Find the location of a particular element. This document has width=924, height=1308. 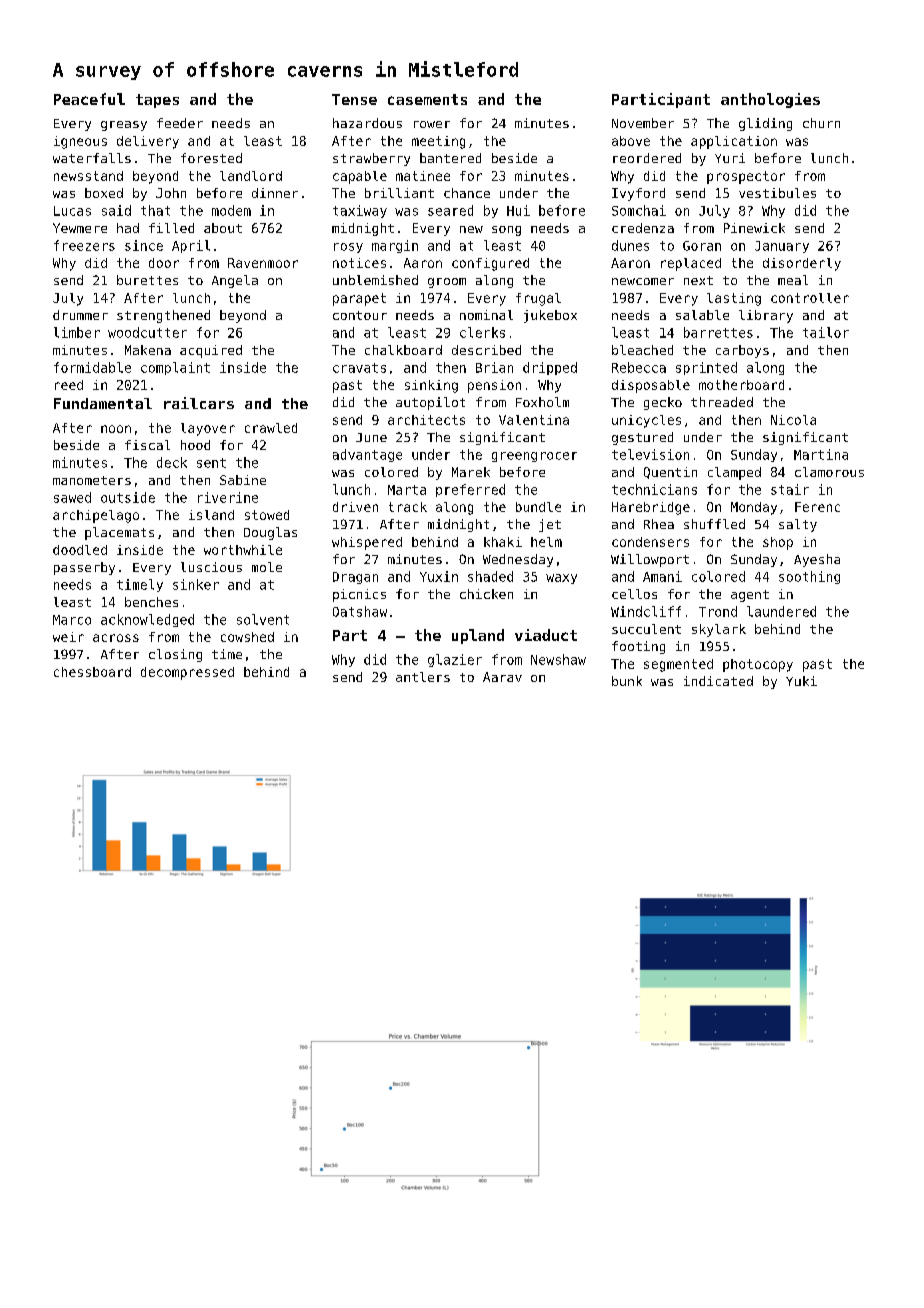

John is located at coordinates (171, 193).
